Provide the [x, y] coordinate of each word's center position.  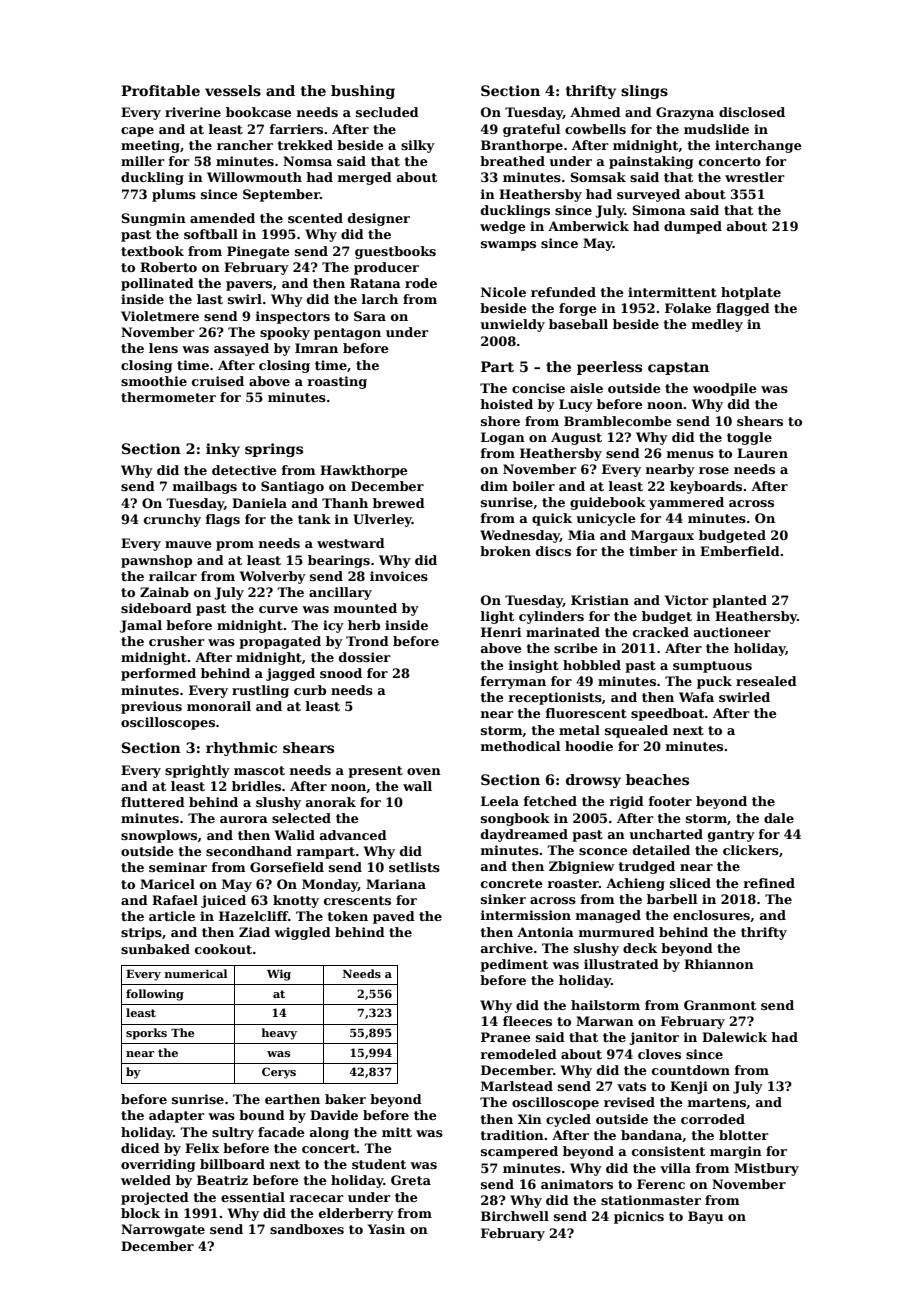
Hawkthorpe [364, 471]
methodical [520, 746]
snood [341, 673]
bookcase [259, 112]
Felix [202, 1148]
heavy [279, 1034]
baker [345, 1099]
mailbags [205, 487]
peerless [609, 368]
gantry [731, 836]
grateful [531, 130]
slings [644, 92]
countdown [691, 1070]
